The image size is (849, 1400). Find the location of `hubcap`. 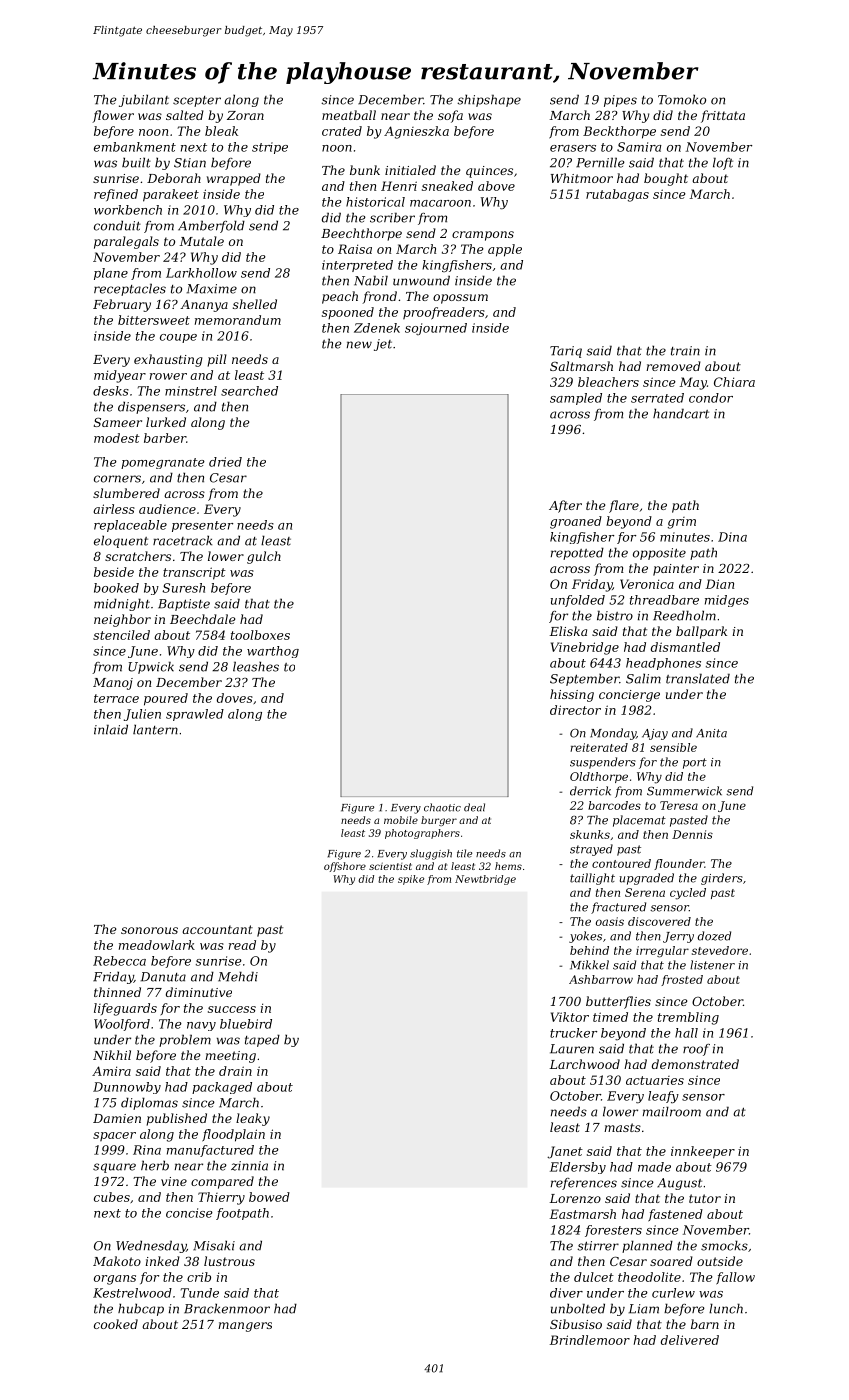

hubcap is located at coordinates (141, 1309).
